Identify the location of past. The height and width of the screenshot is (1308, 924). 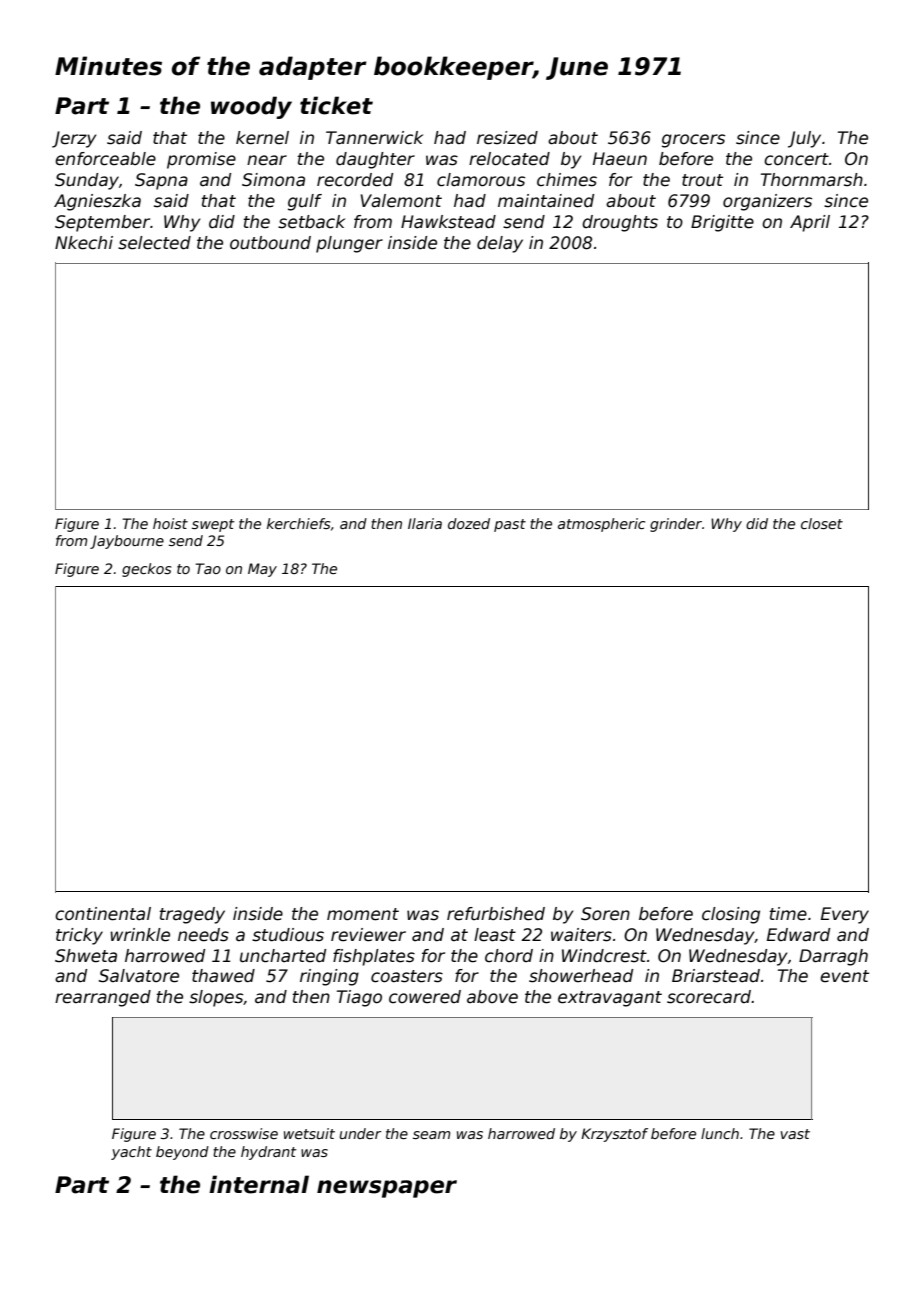
(510, 525).
